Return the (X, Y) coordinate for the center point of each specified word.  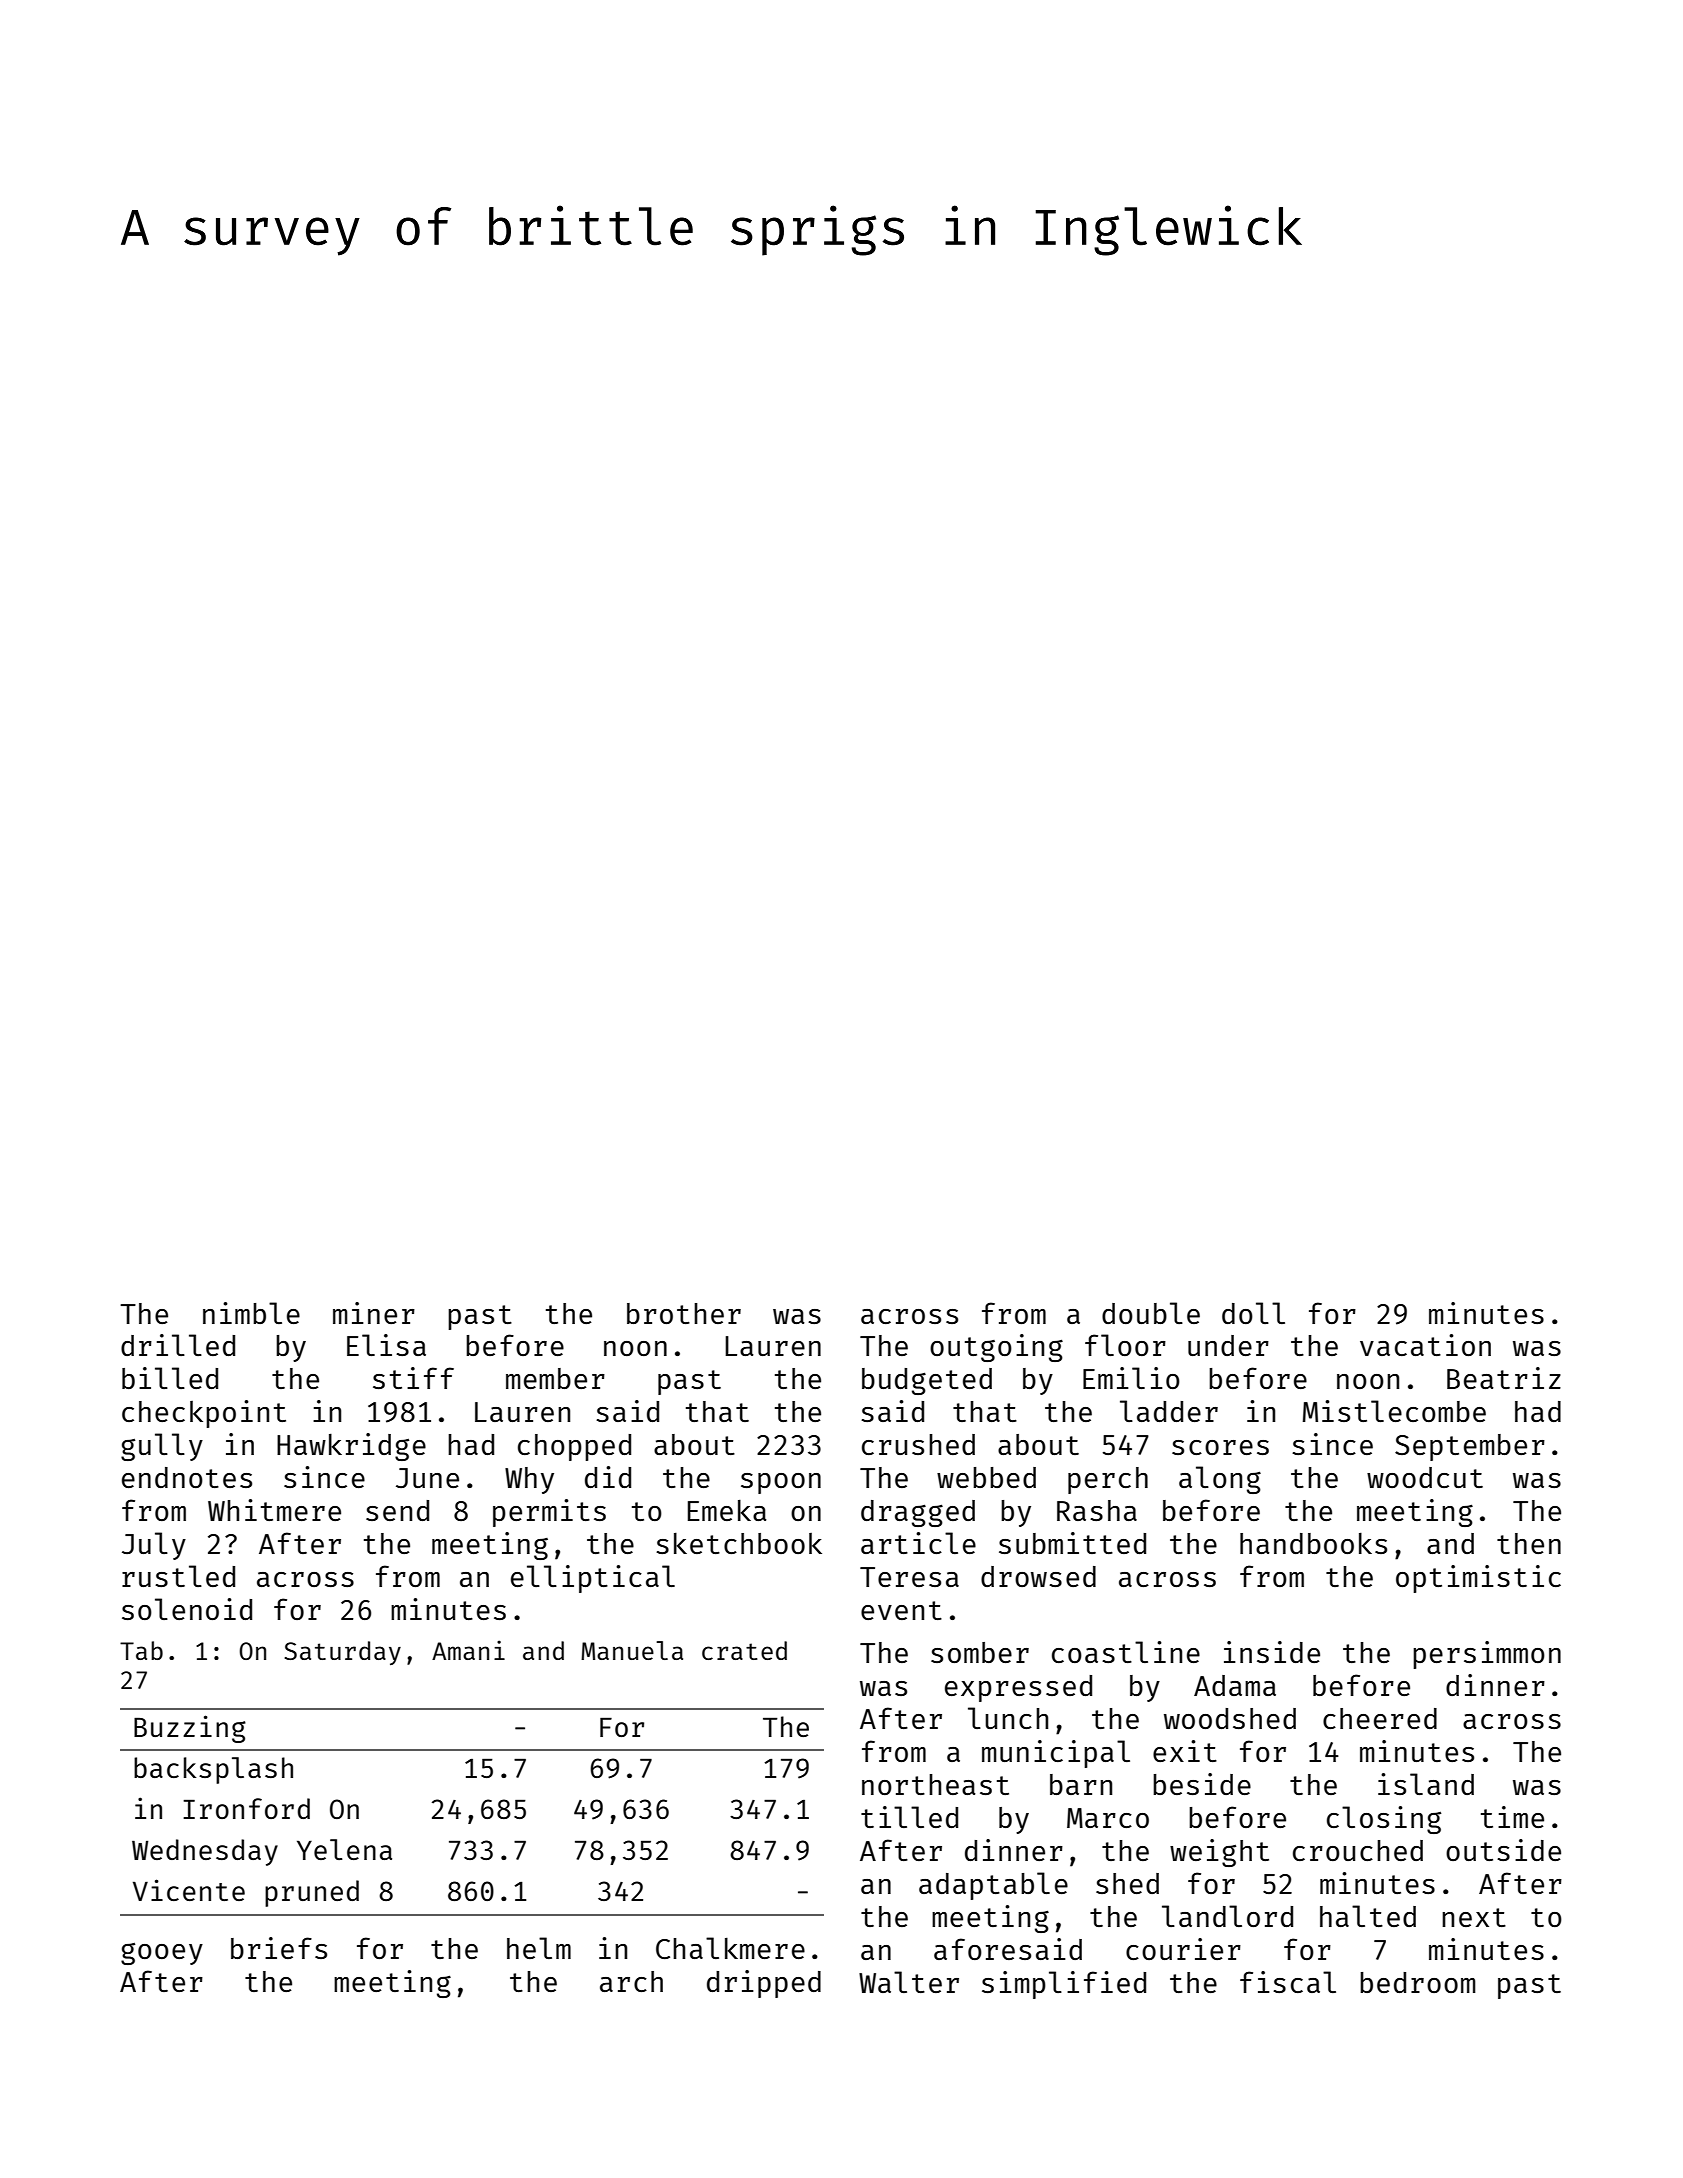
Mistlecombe (1394, 1411)
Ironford (246, 1808)
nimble (251, 1313)
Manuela (632, 1650)
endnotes (187, 1477)
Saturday (342, 1653)
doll (1253, 1313)
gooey (162, 1954)
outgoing (996, 1348)
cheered (1380, 1718)
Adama (1235, 1685)
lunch (1008, 1718)
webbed (986, 1477)
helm (539, 1948)
